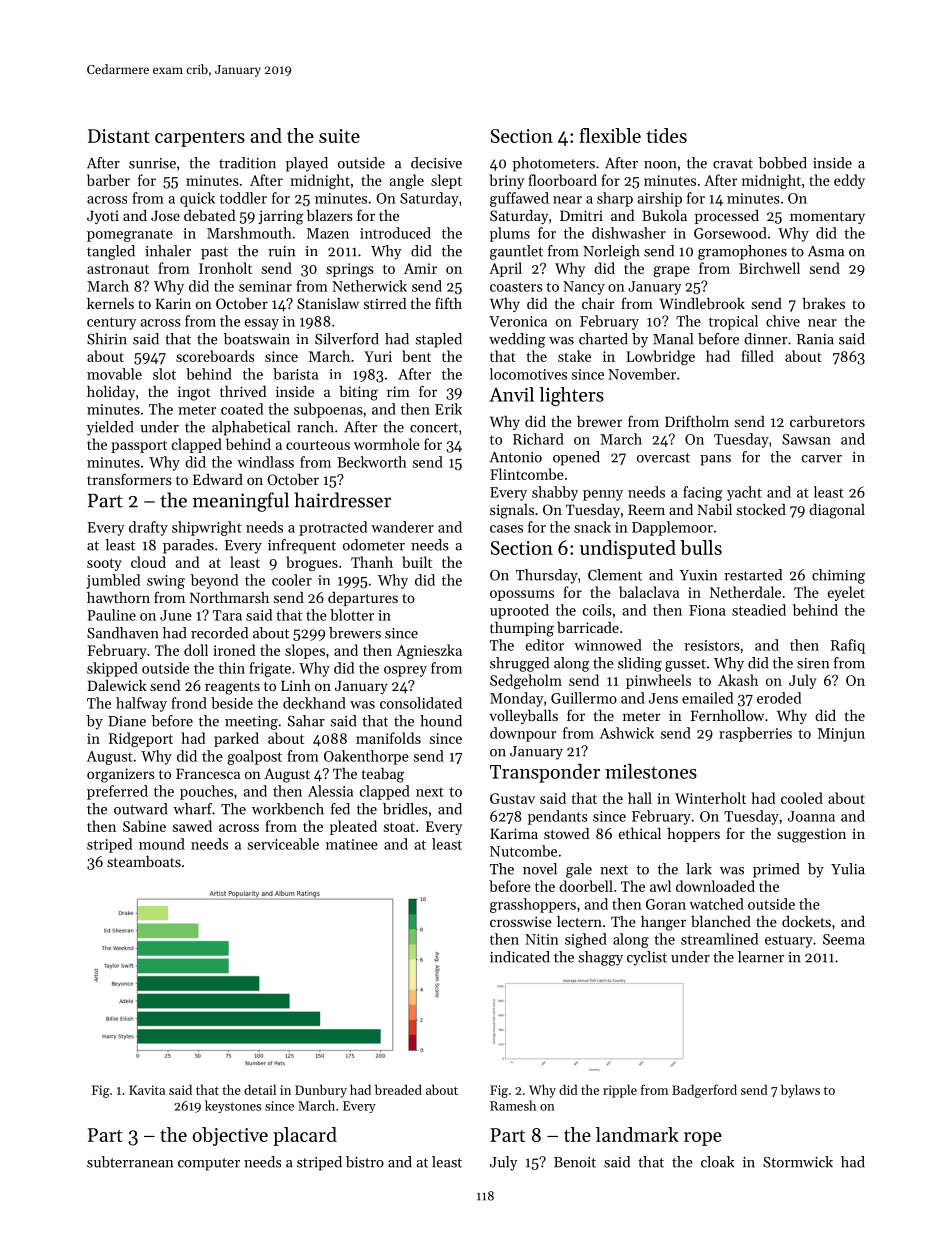 The width and height of the image is (952, 1233). Describe the element at coordinates (813, 663) in the image. I see `siren` at that location.
